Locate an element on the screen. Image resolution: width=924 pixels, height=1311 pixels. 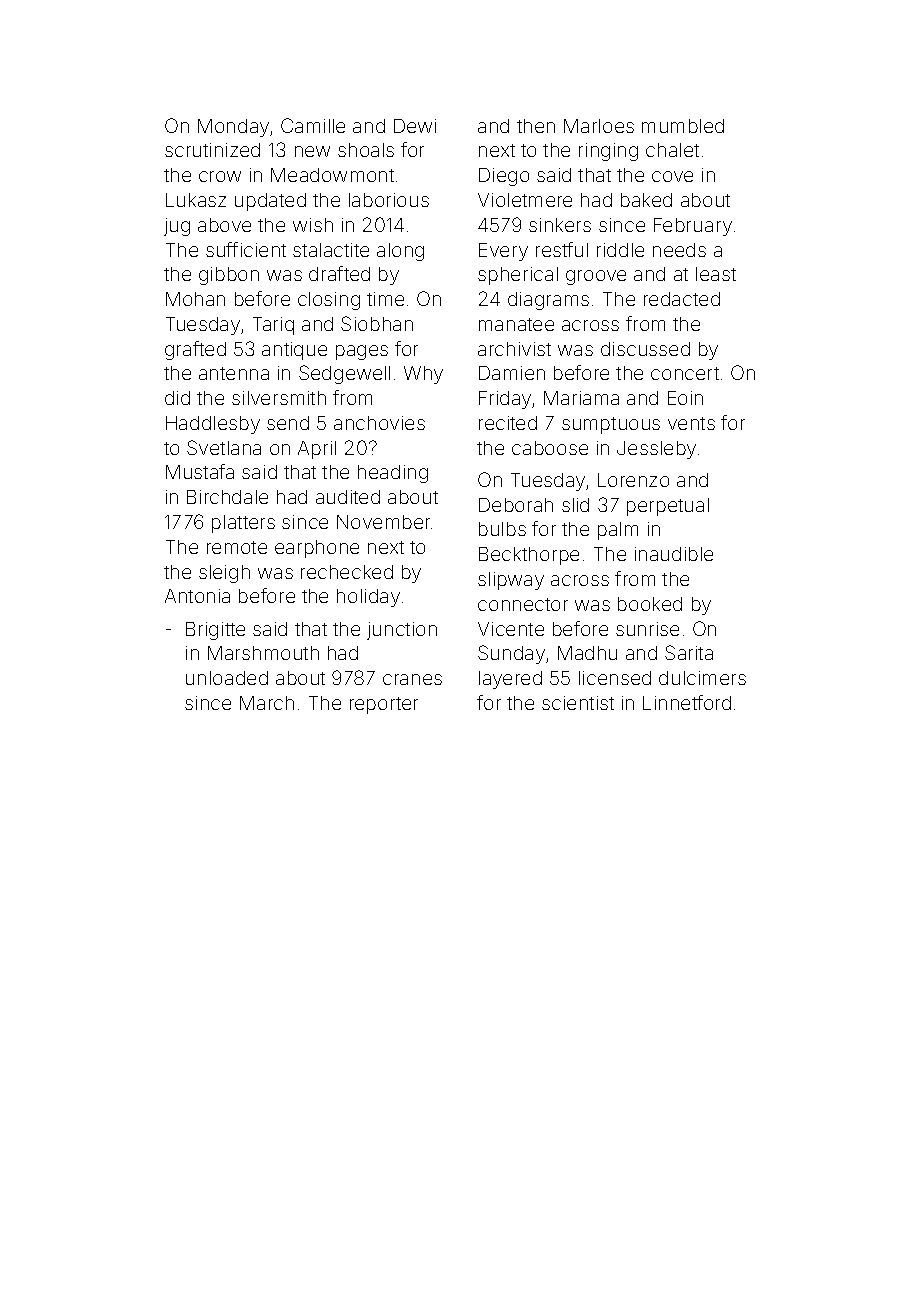
heading is located at coordinates (393, 474).
